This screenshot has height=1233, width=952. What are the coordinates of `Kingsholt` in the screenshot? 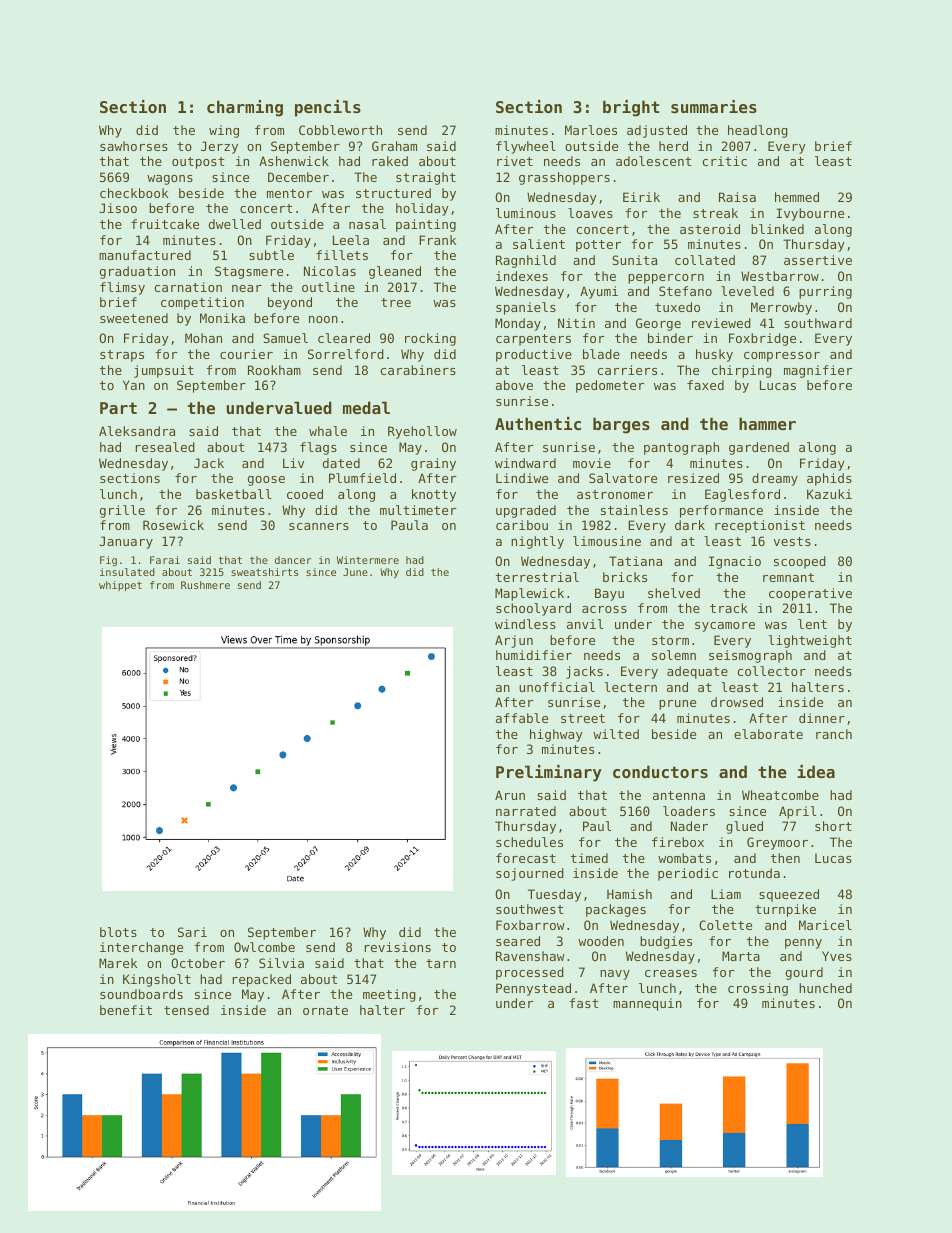 It's located at (157, 980).
